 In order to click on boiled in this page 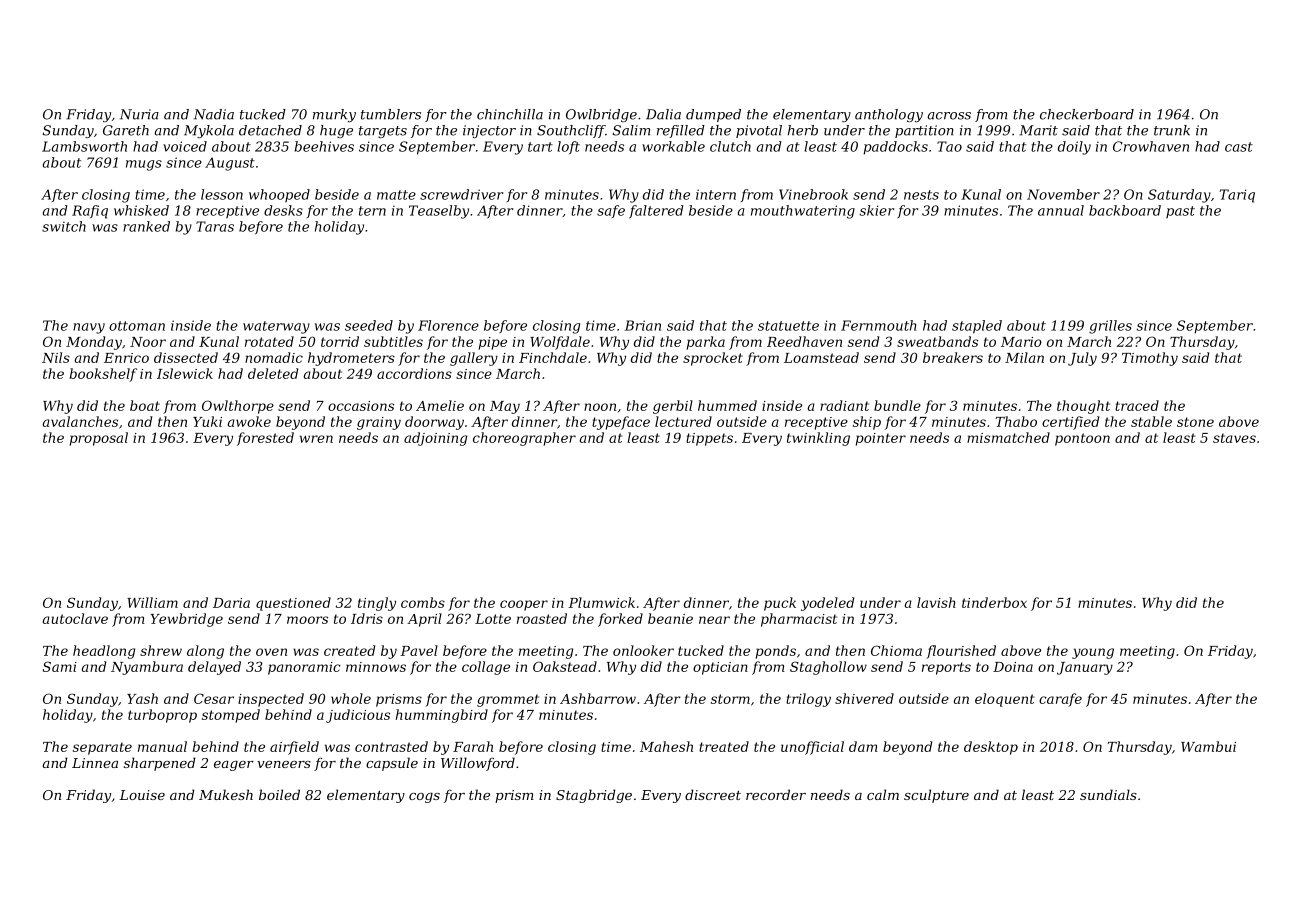, I will do `click(279, 794)`.
